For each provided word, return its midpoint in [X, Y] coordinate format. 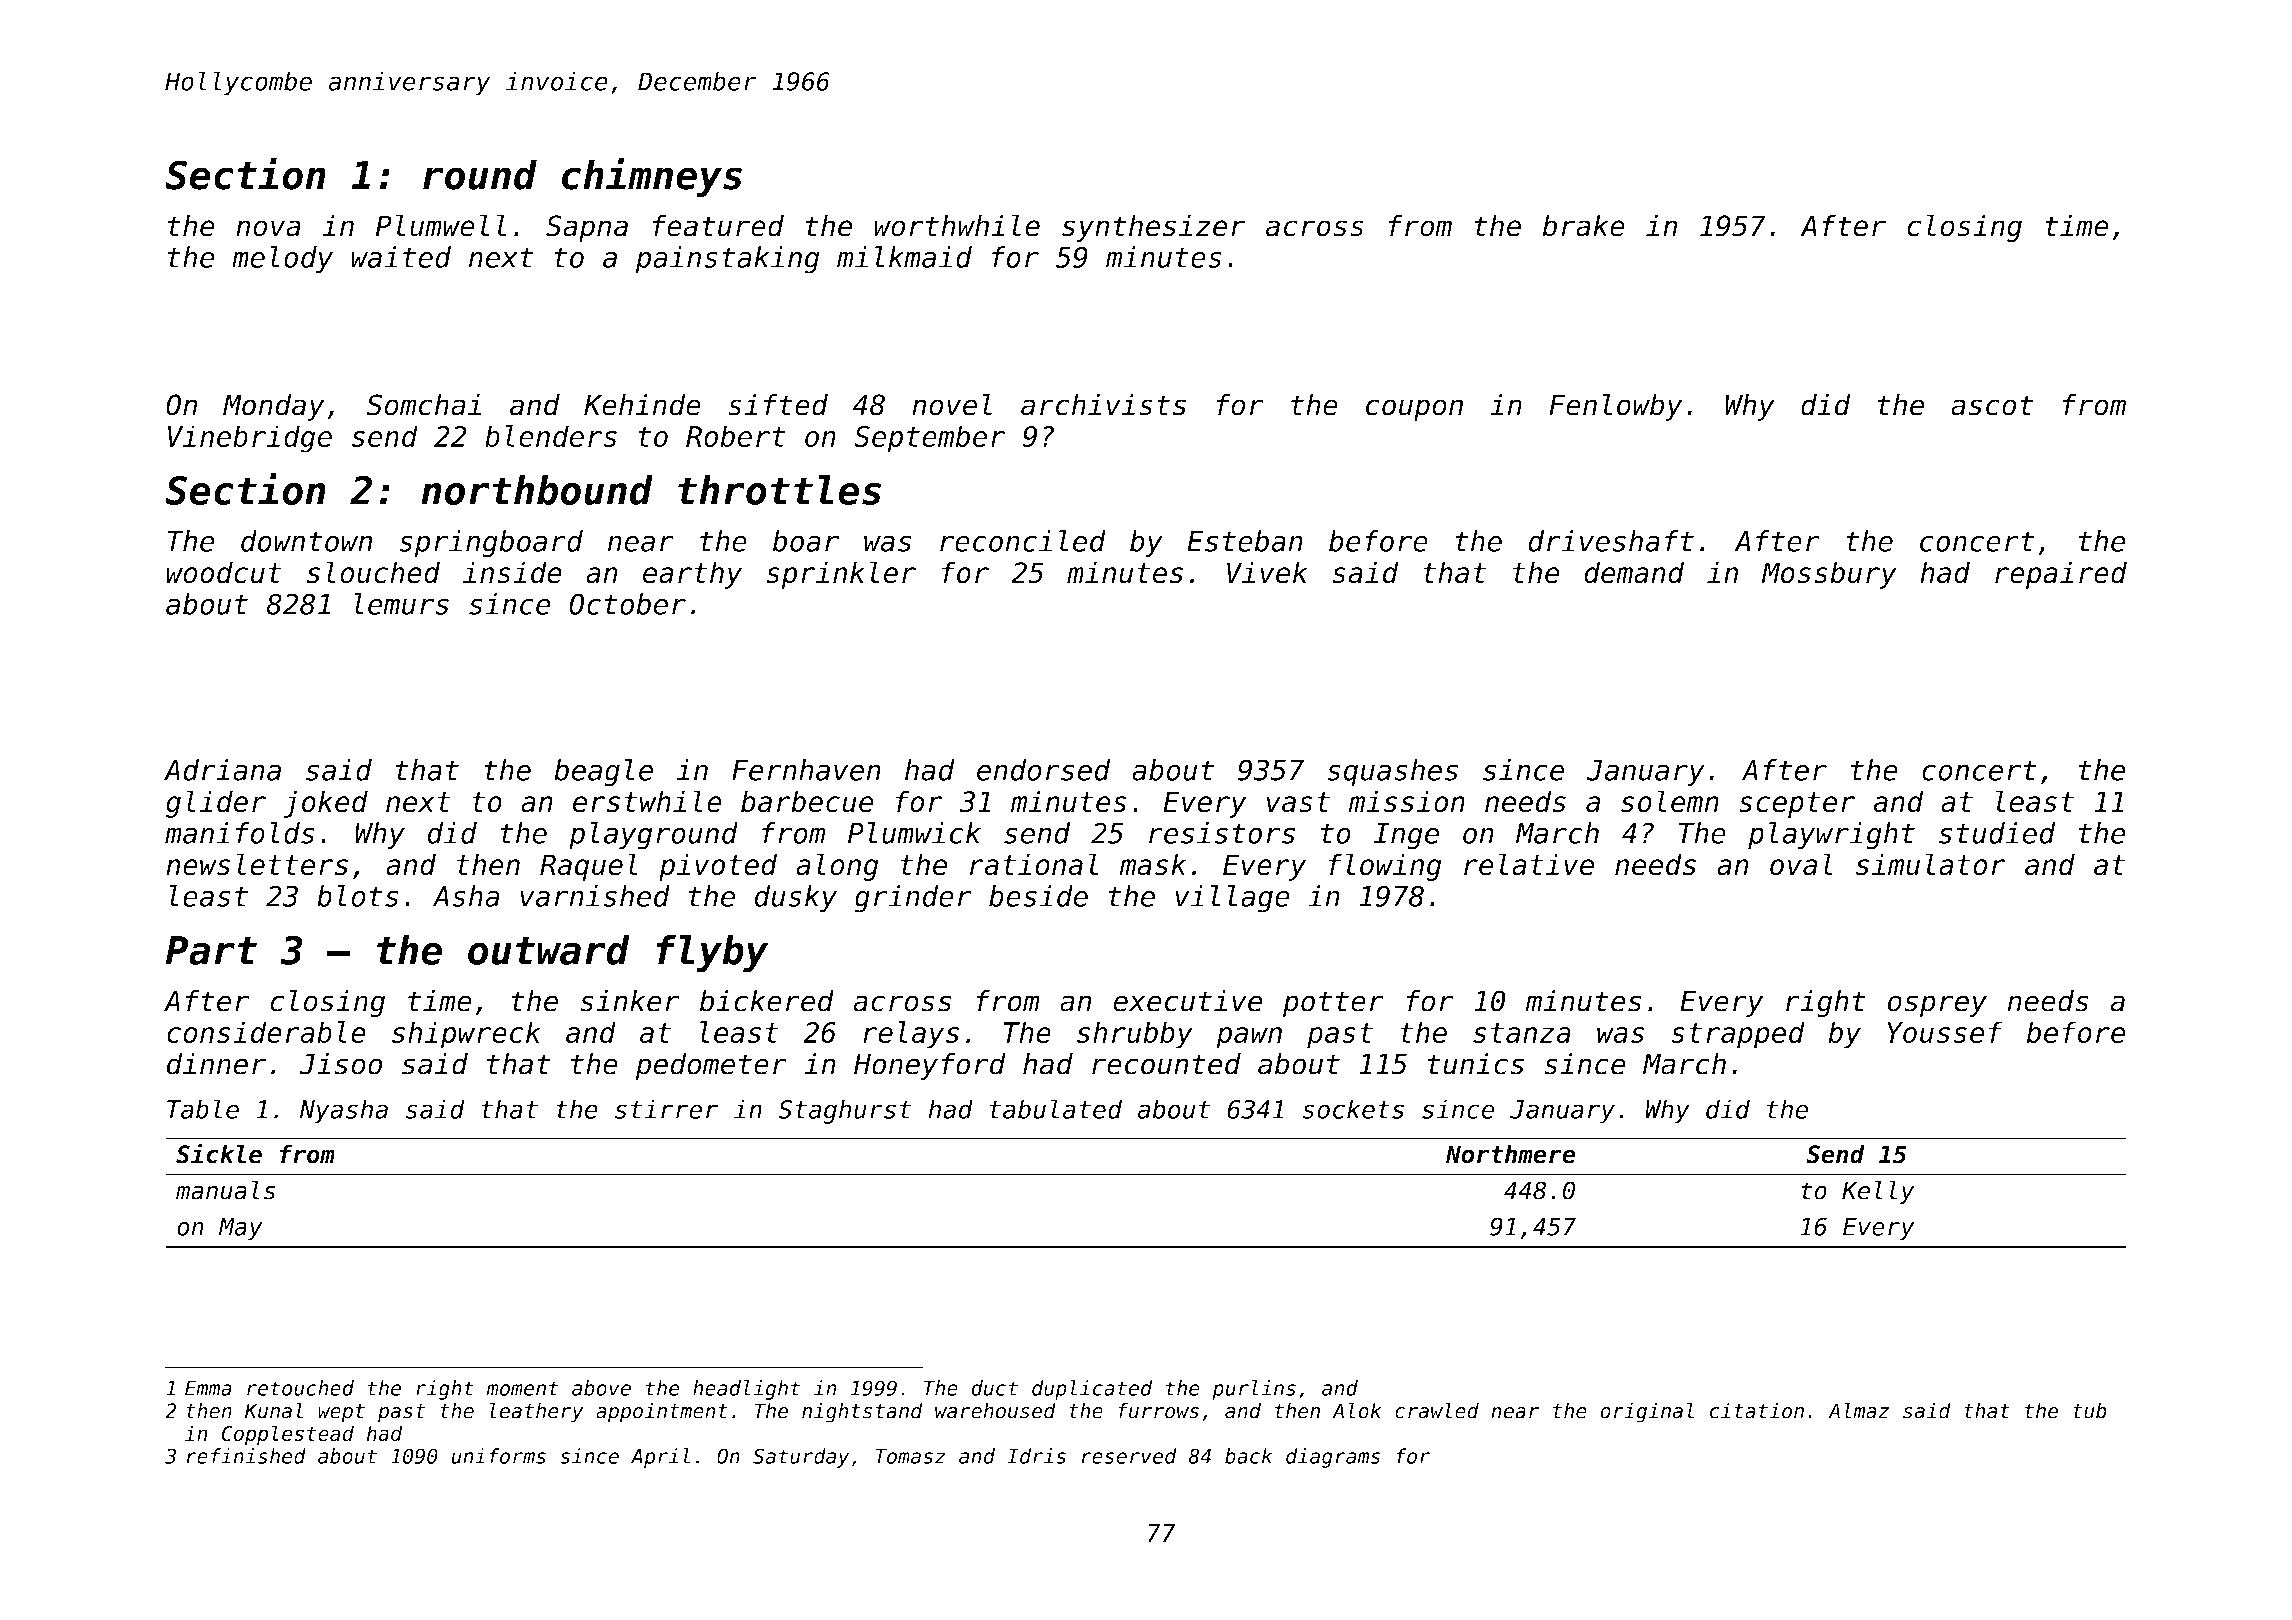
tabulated [1056, 1109]
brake [1584, 225]
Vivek [1267, 572]
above [601, 1388]
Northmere [1511, 1154]
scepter [1797, 805]
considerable [266, 1032]
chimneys [652, 177]
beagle [603, 773]
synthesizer [1153, 228]
